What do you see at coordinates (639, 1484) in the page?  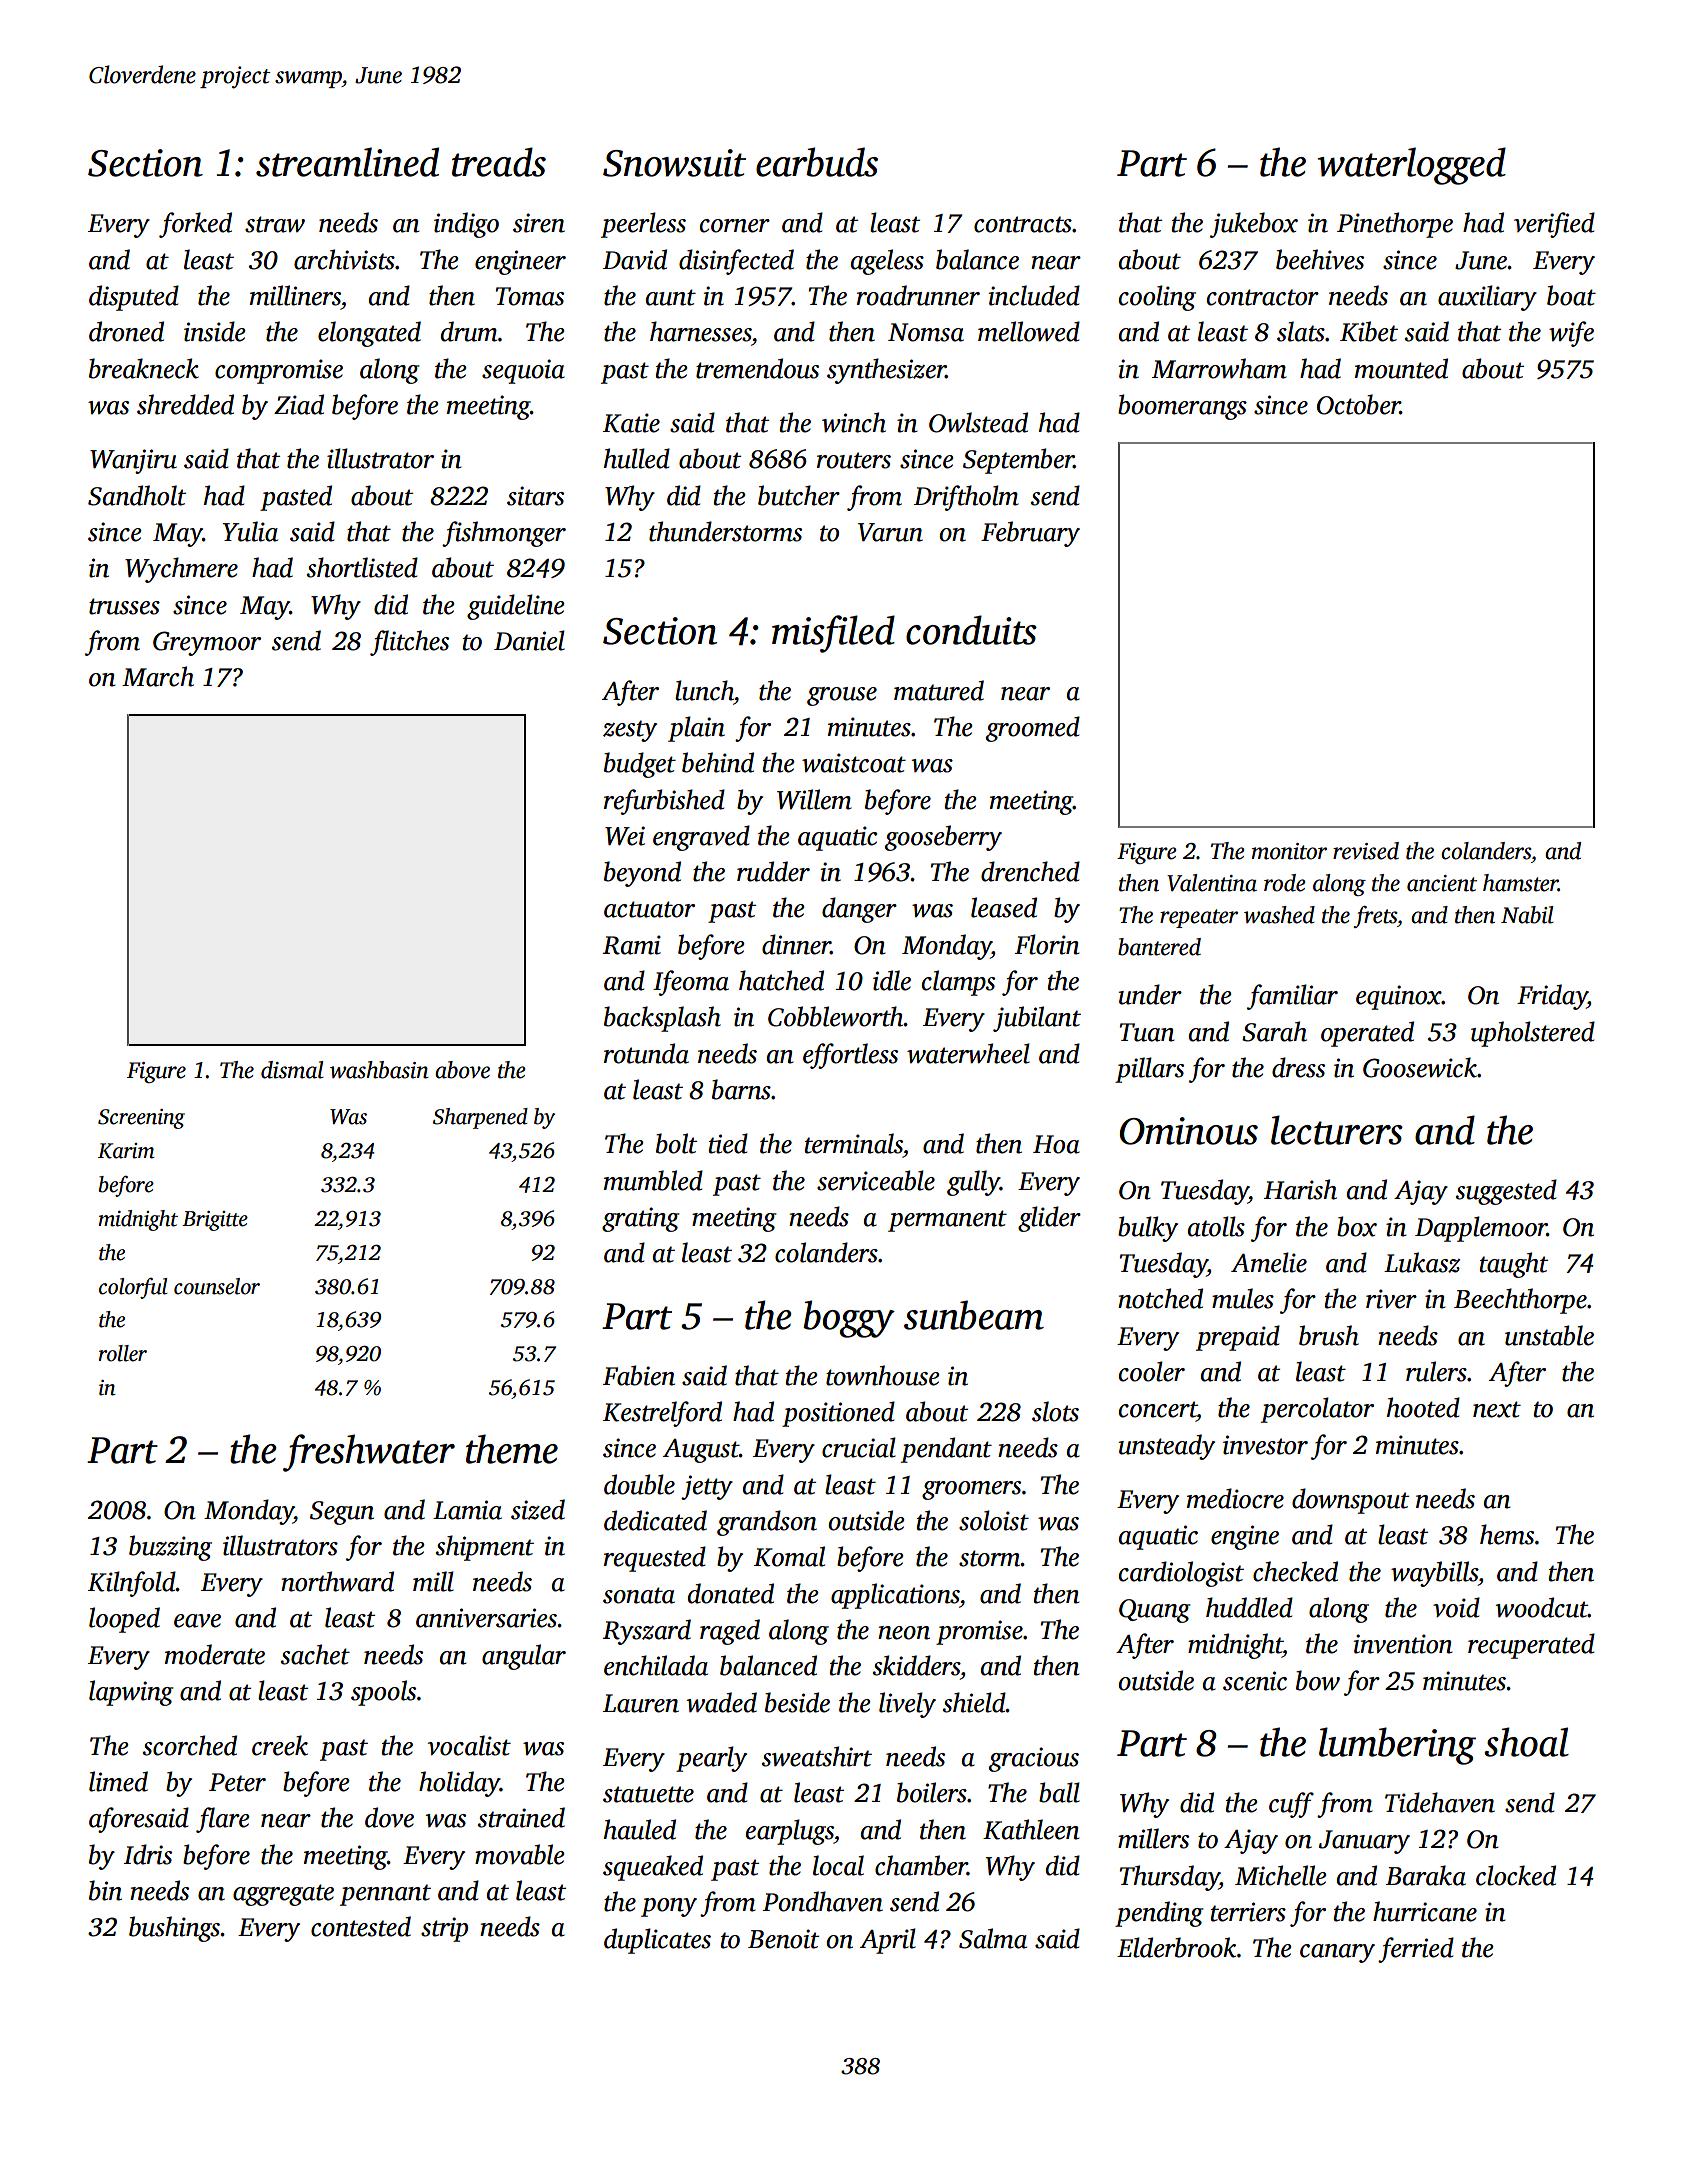 I see `double` at bounding box center [639, 1484].
